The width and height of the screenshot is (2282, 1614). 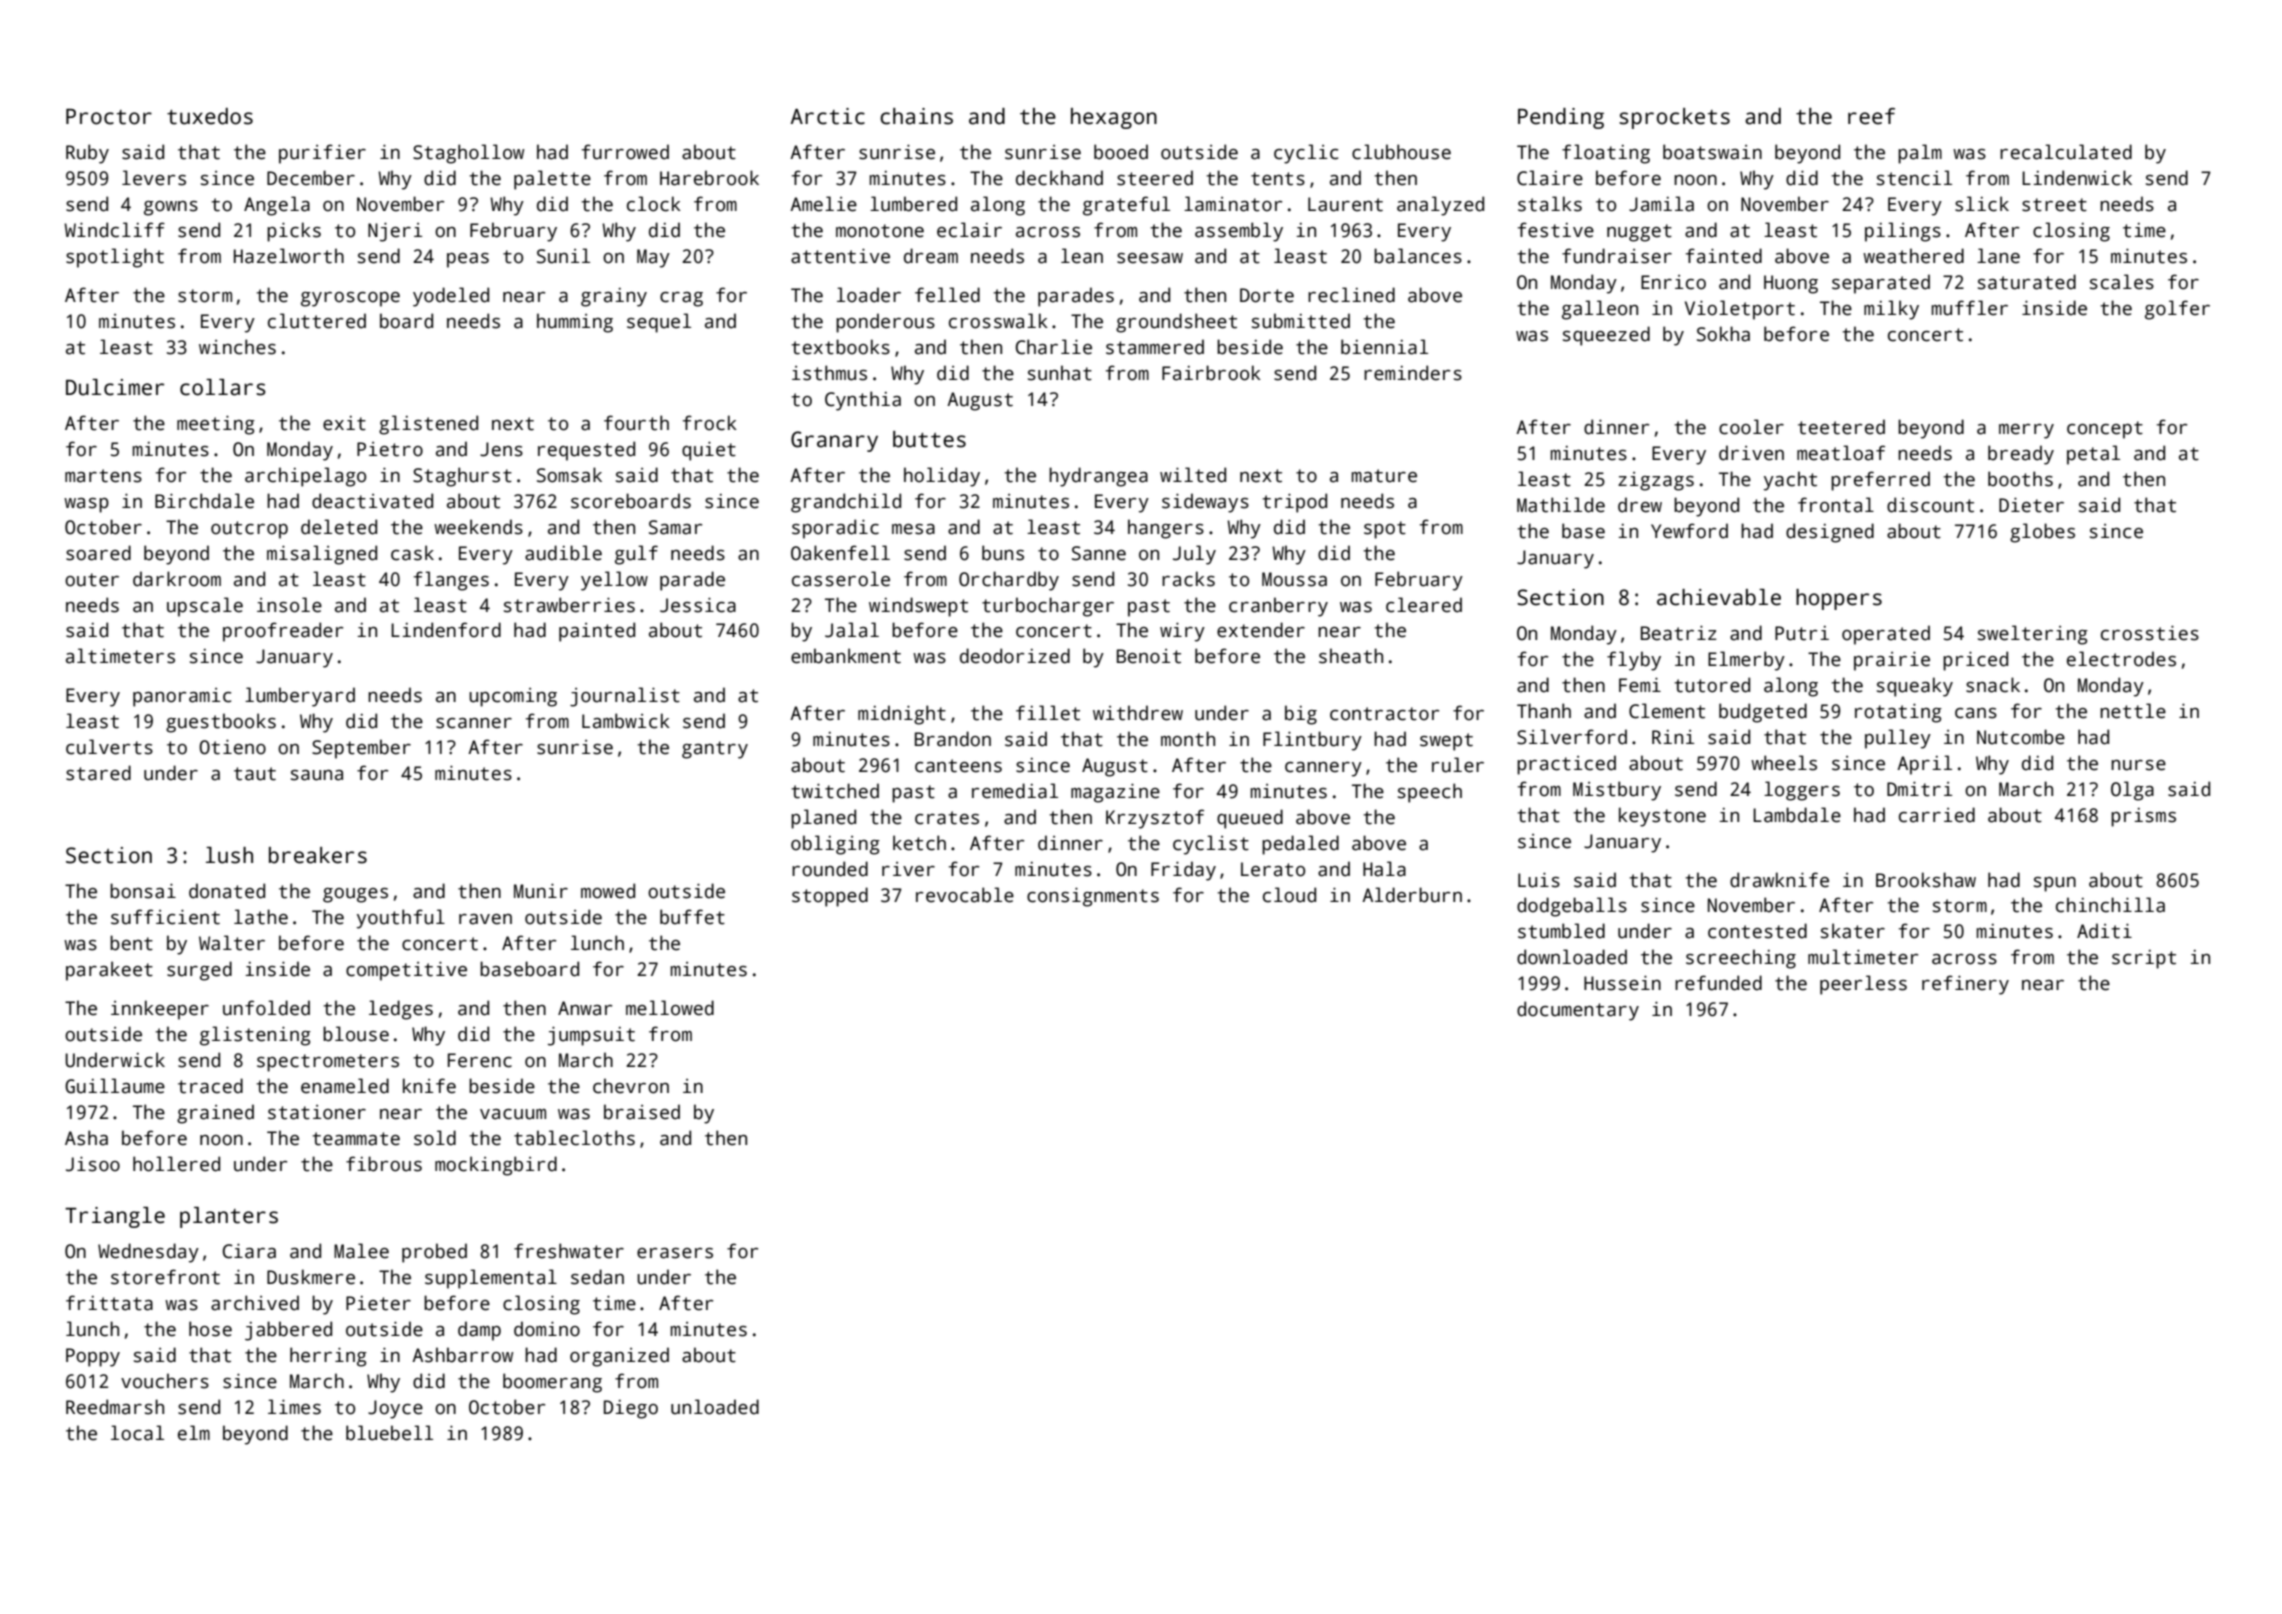 I want to click on street, so click(x=2054, y=205).
